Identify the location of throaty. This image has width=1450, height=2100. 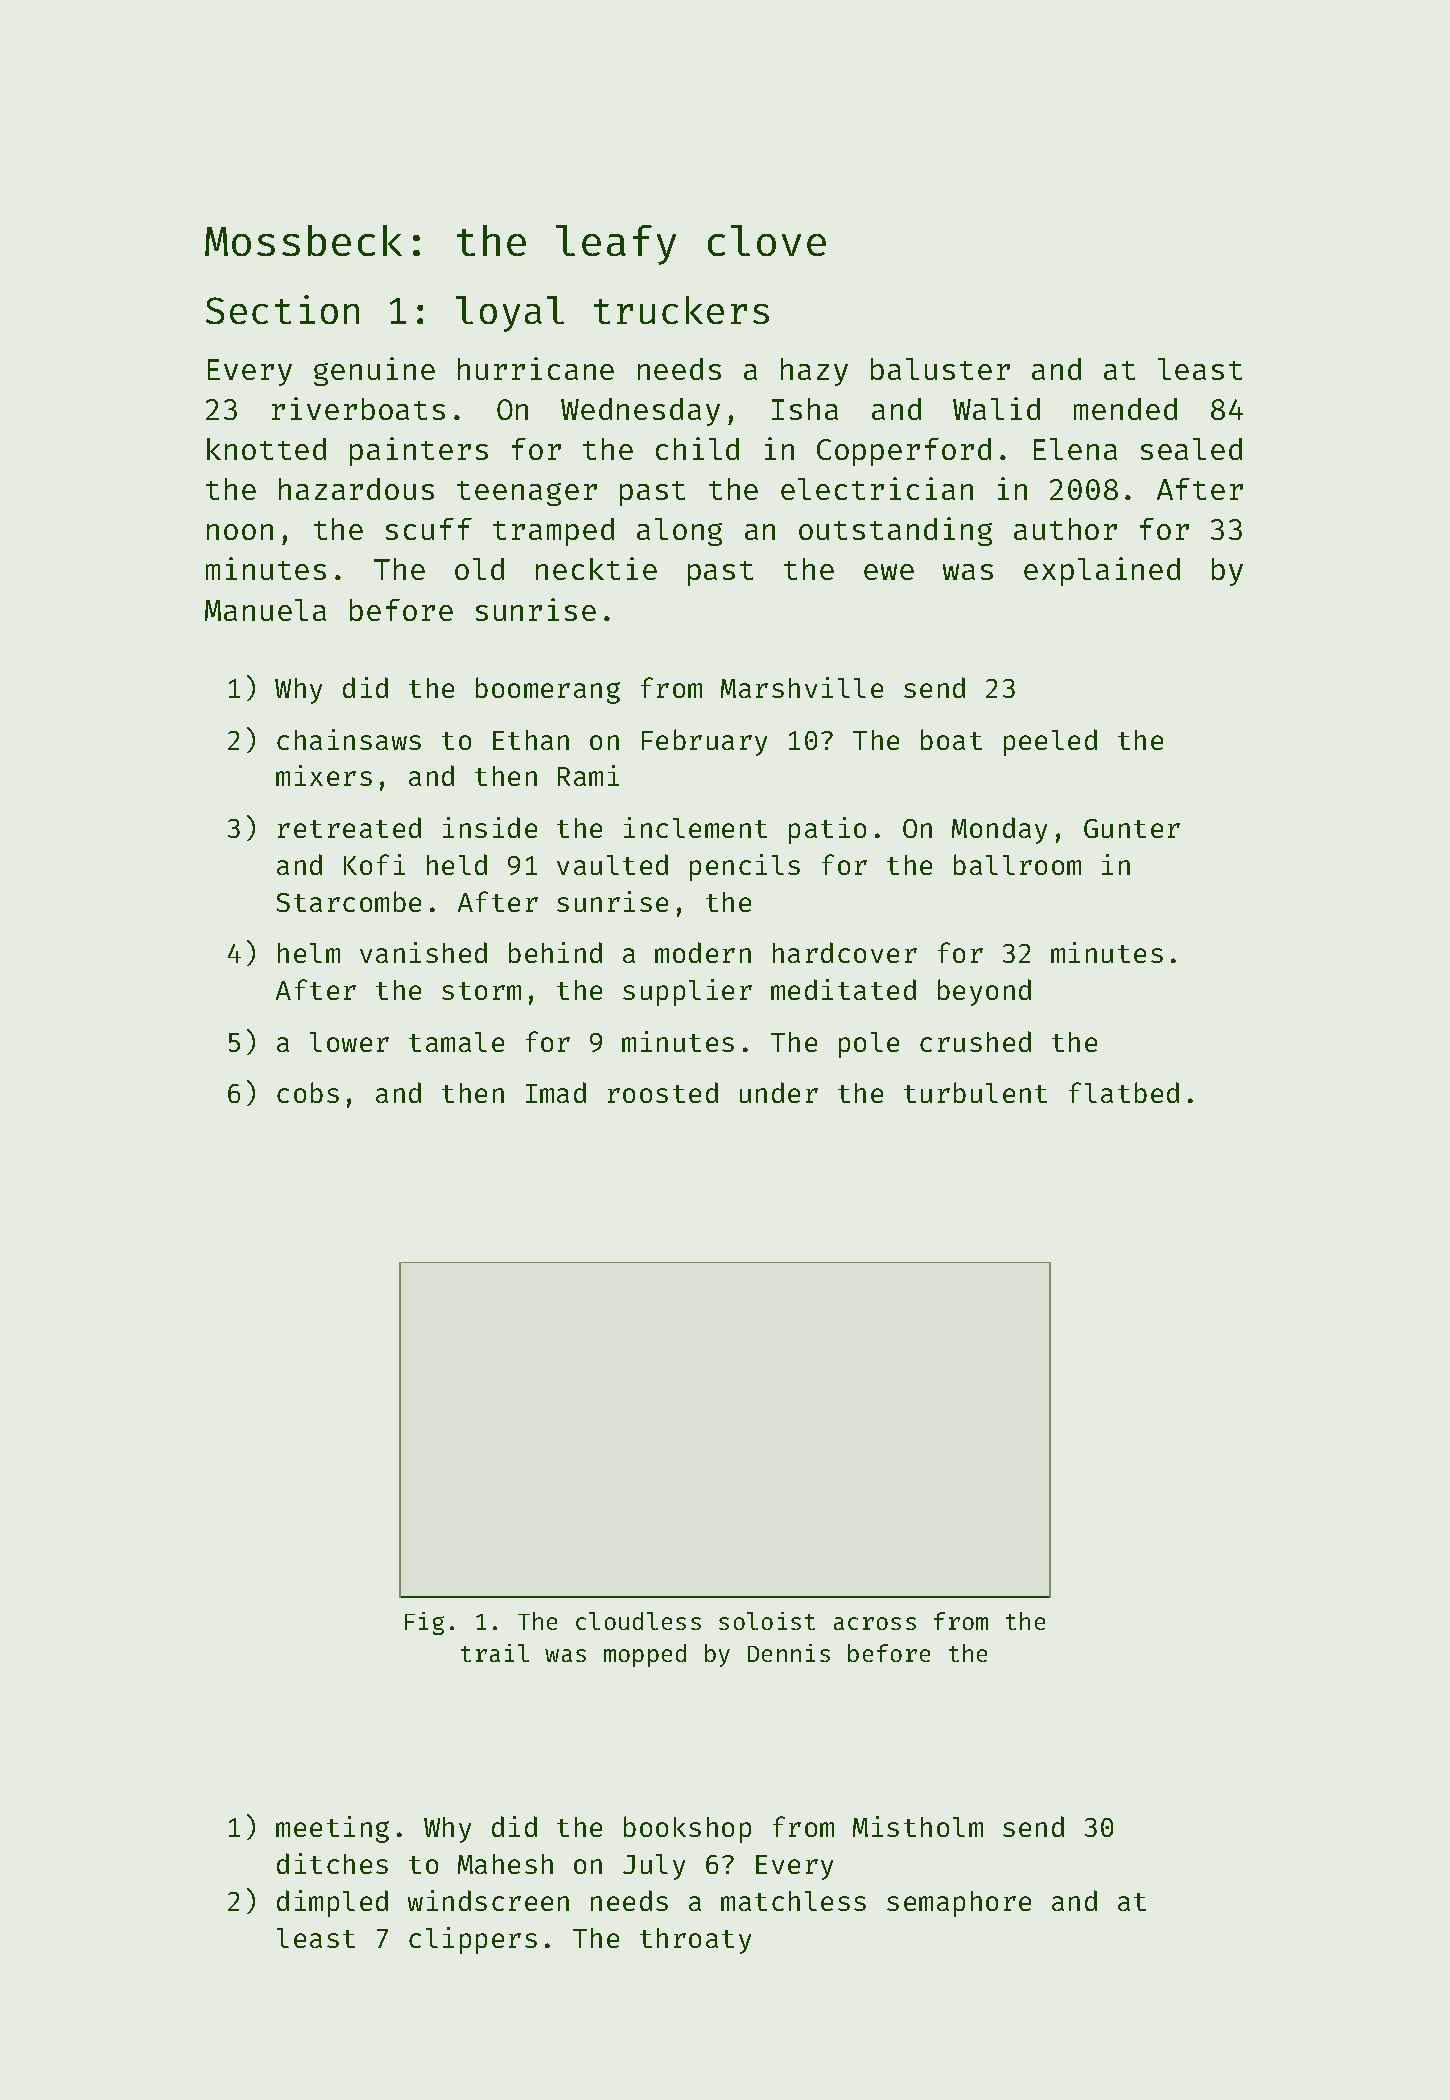
(695, 1941).
